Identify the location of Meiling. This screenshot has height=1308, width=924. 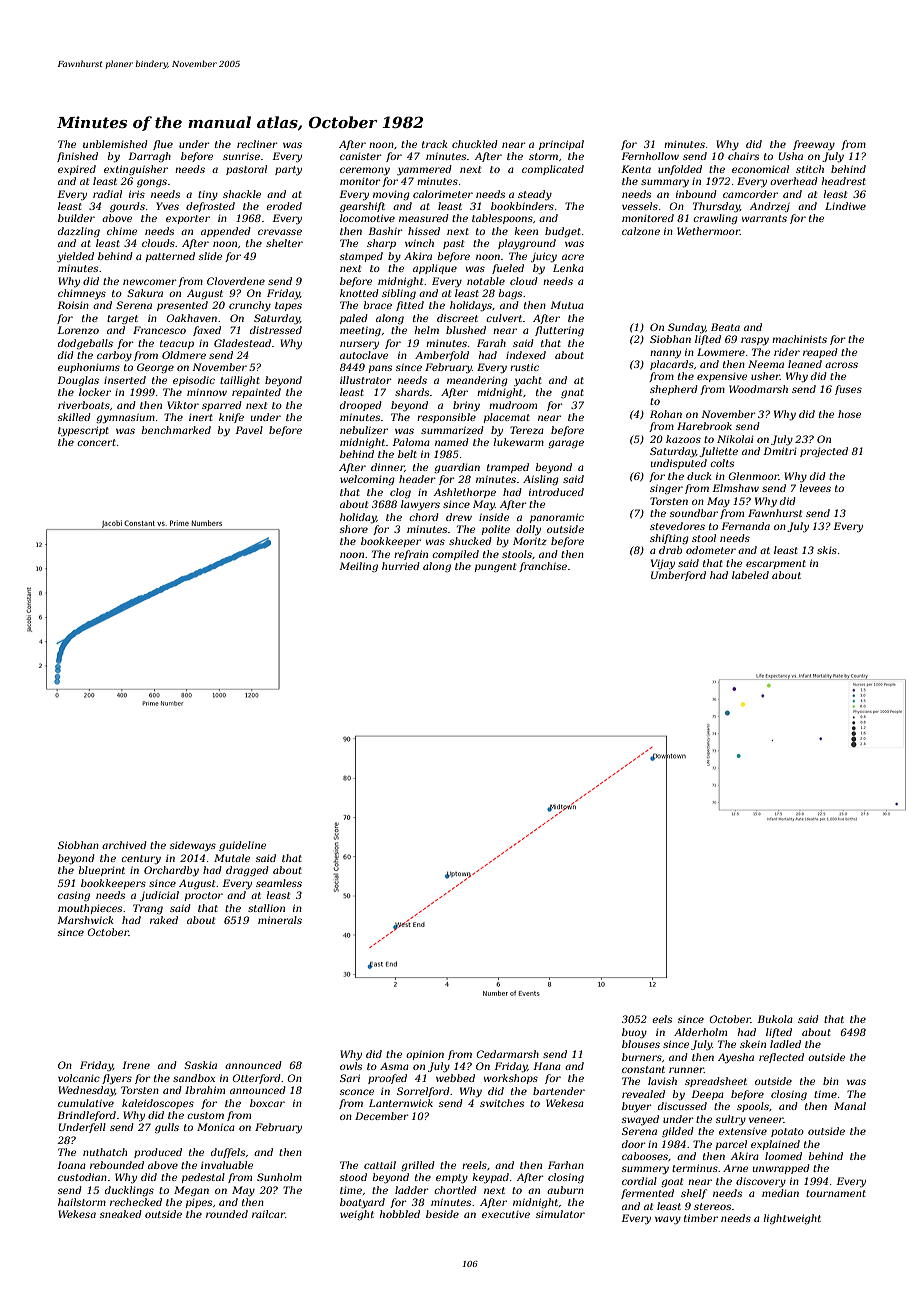
(358, 567).
